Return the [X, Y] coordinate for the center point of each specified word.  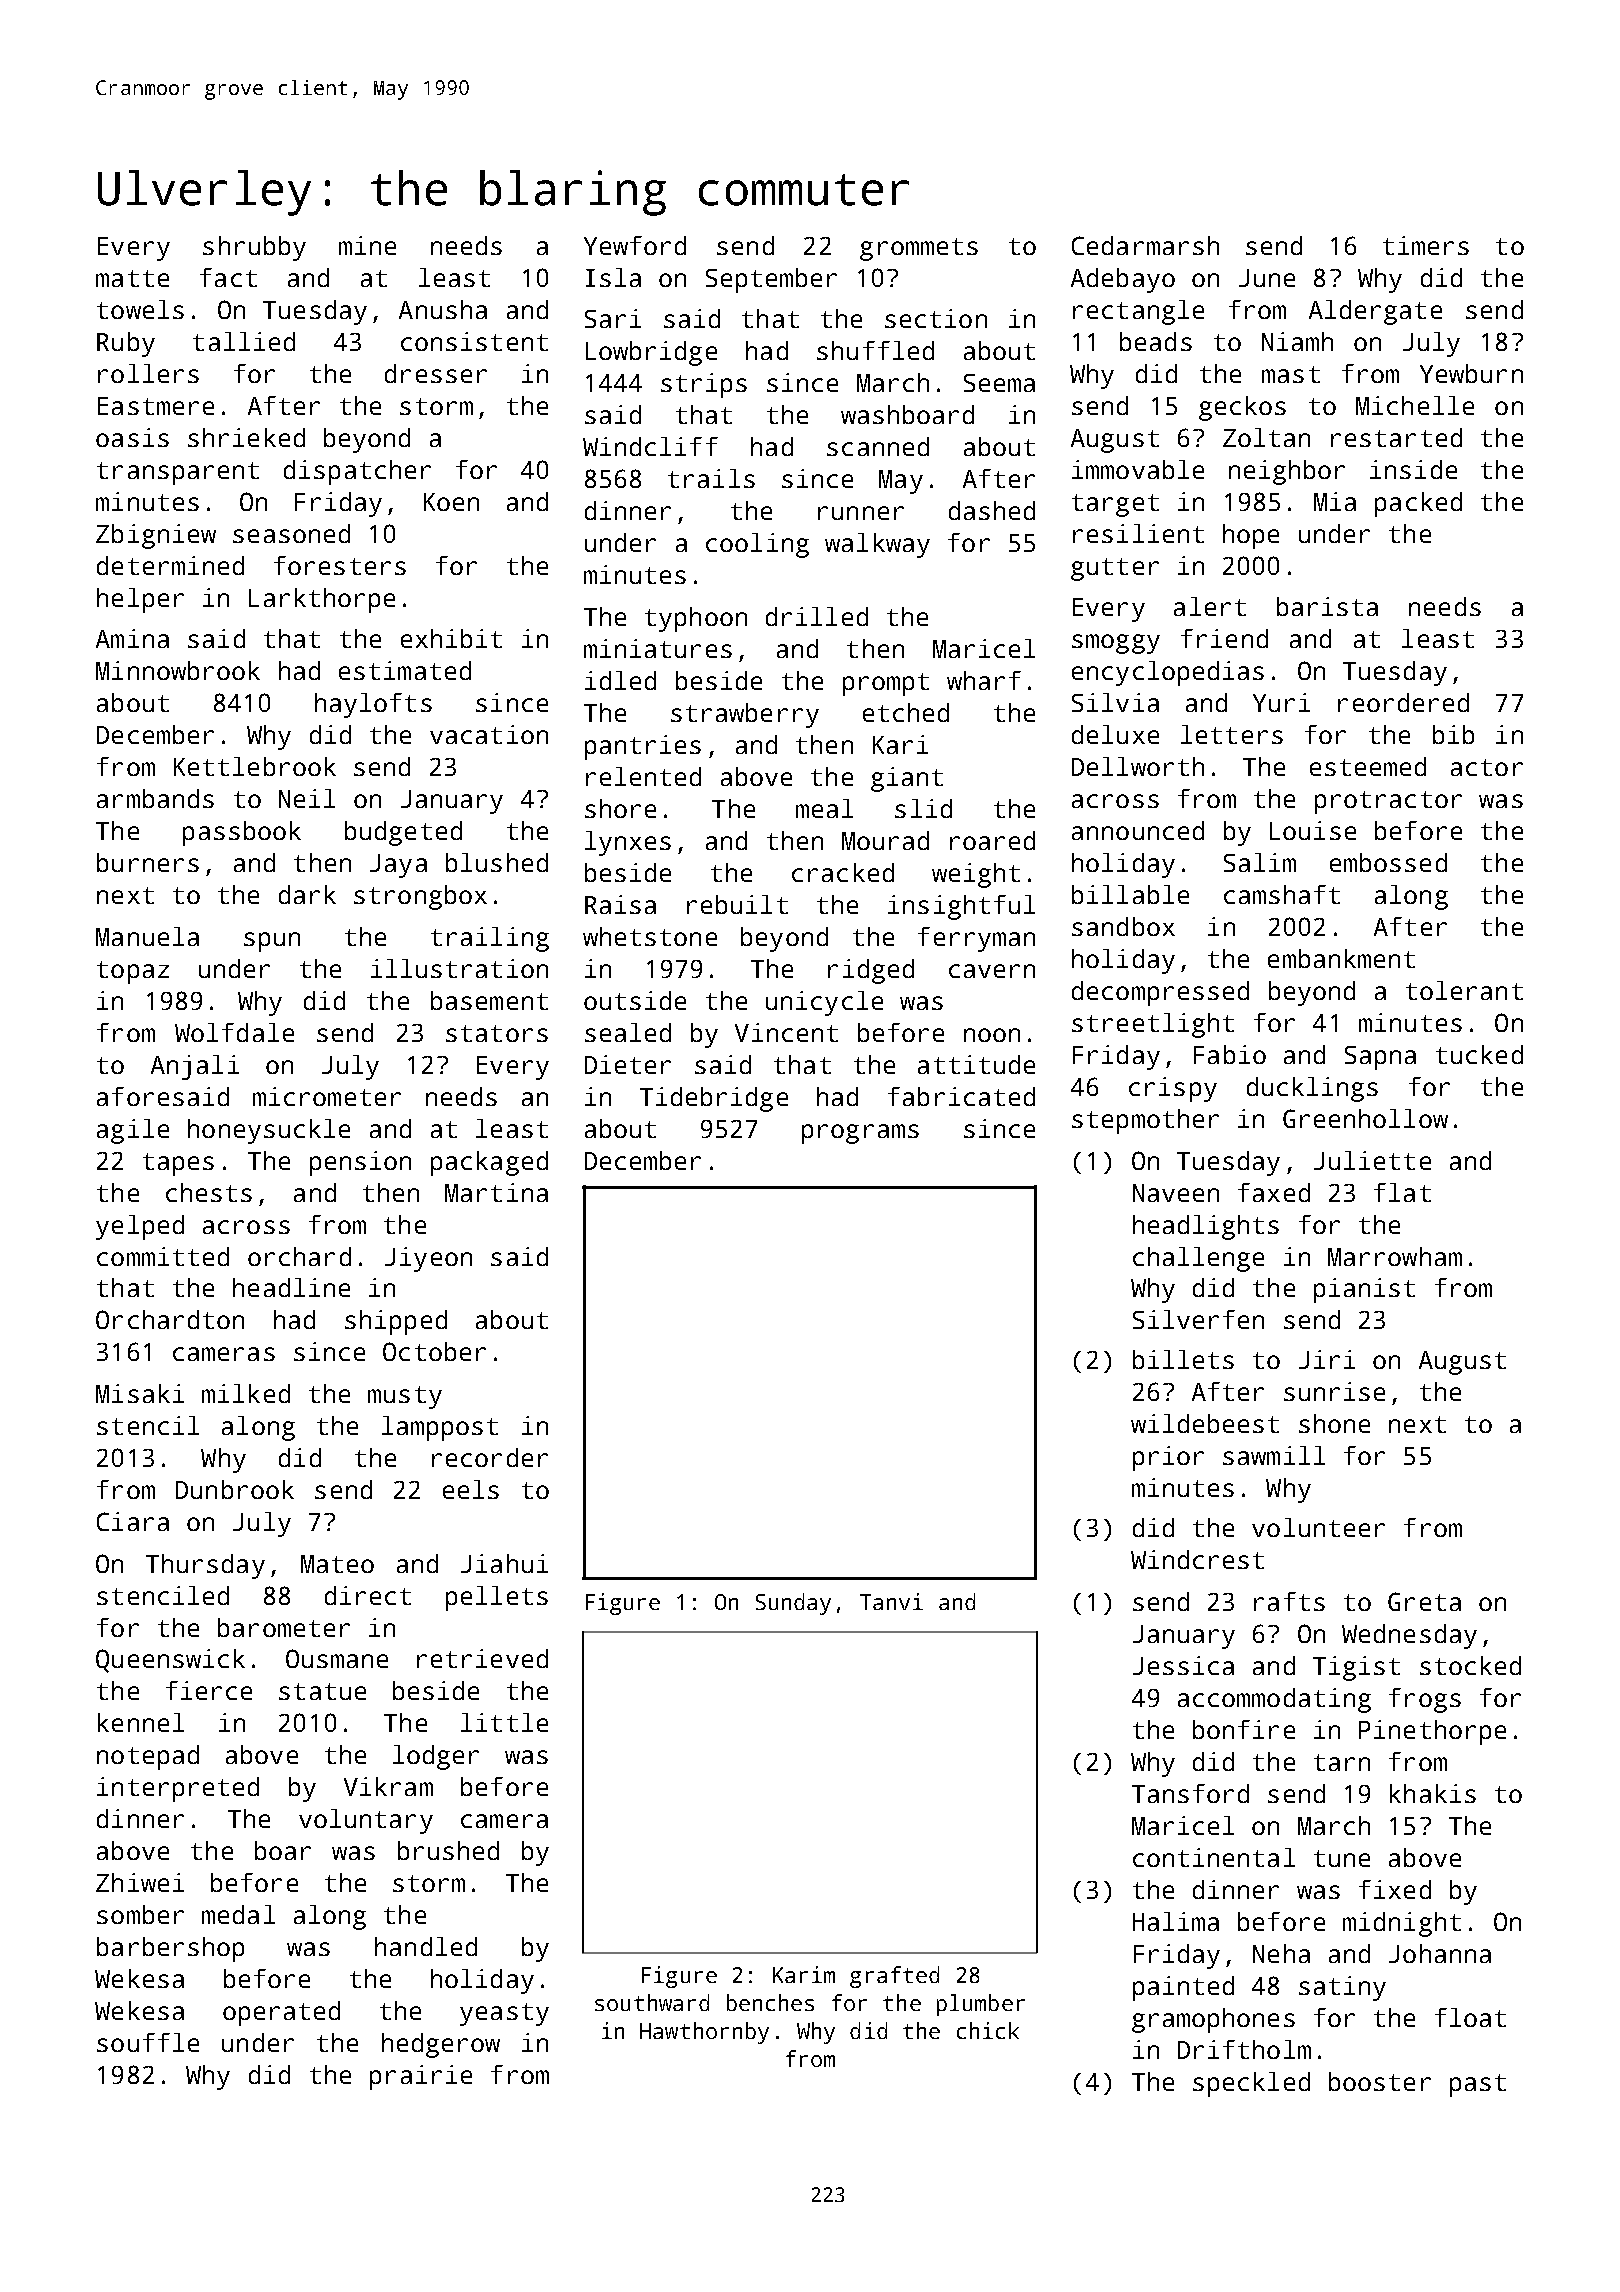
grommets [919, 249]
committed [163, 1256]
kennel [141, 1722]
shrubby [254, 248]
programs [860, 1134]
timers [1426, 245]
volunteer [1318, 1527]
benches [770, 2002]
